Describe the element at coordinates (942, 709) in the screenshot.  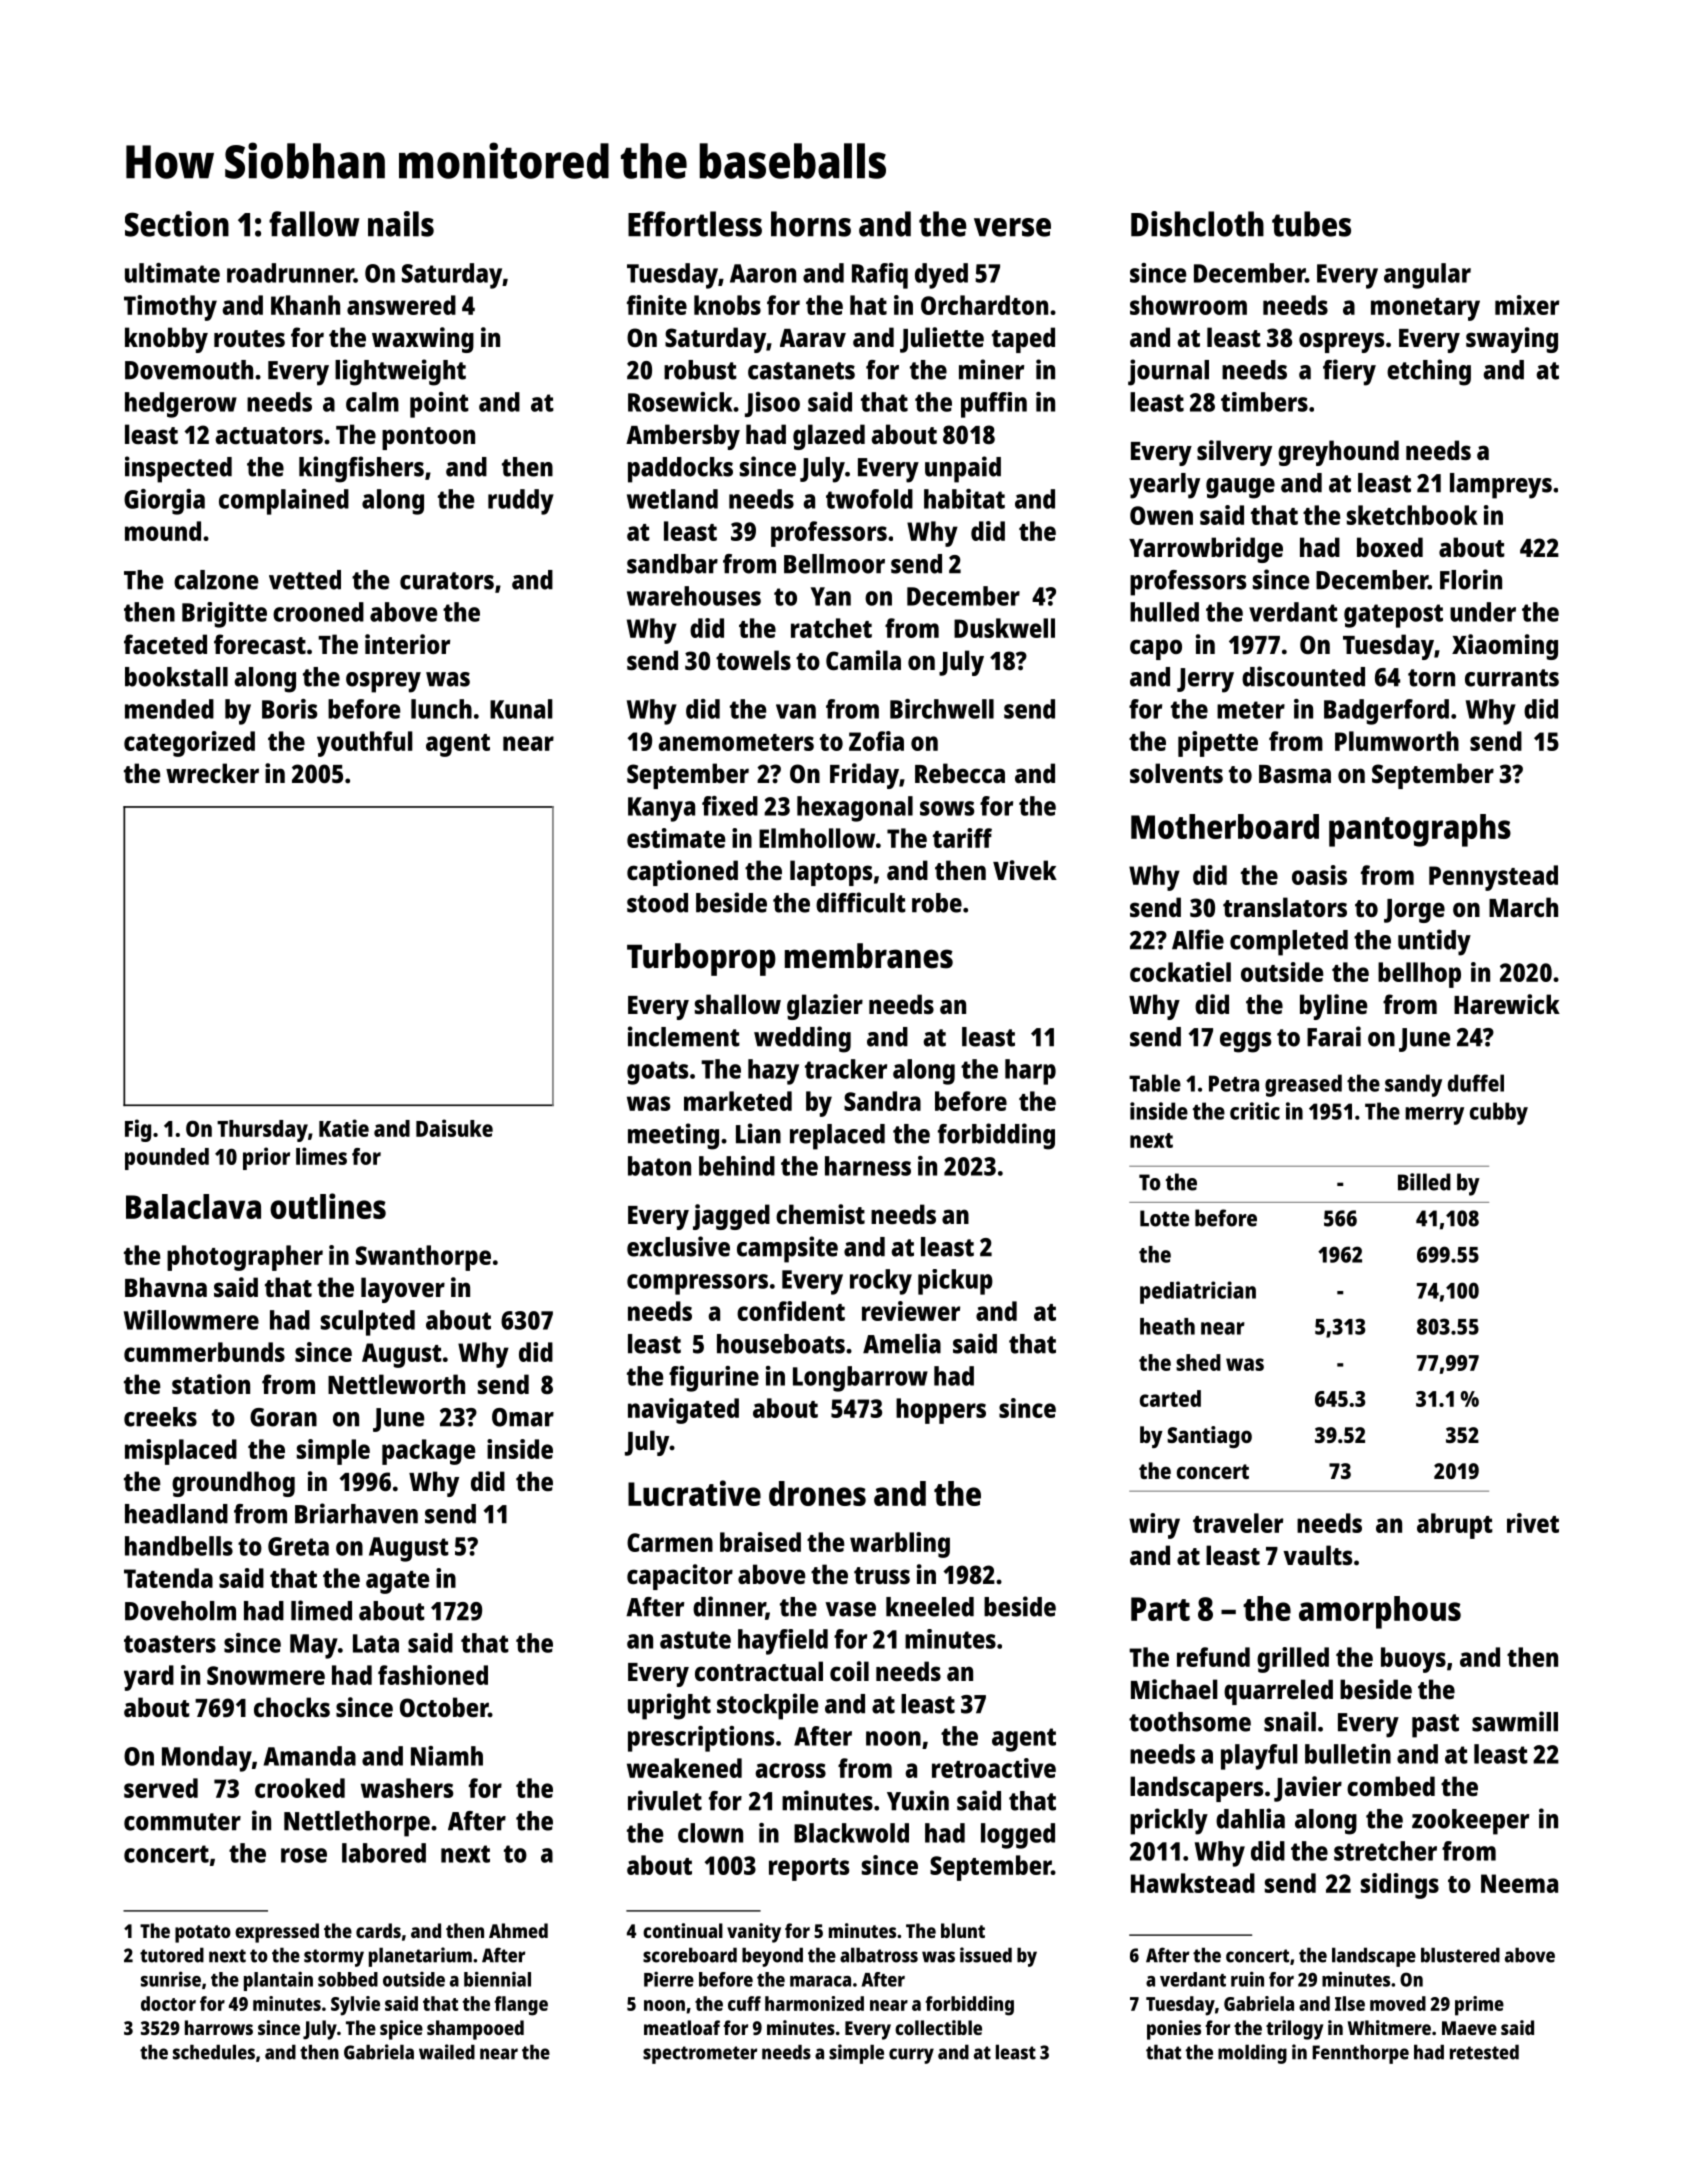
I see `Birchwell` at that location.
